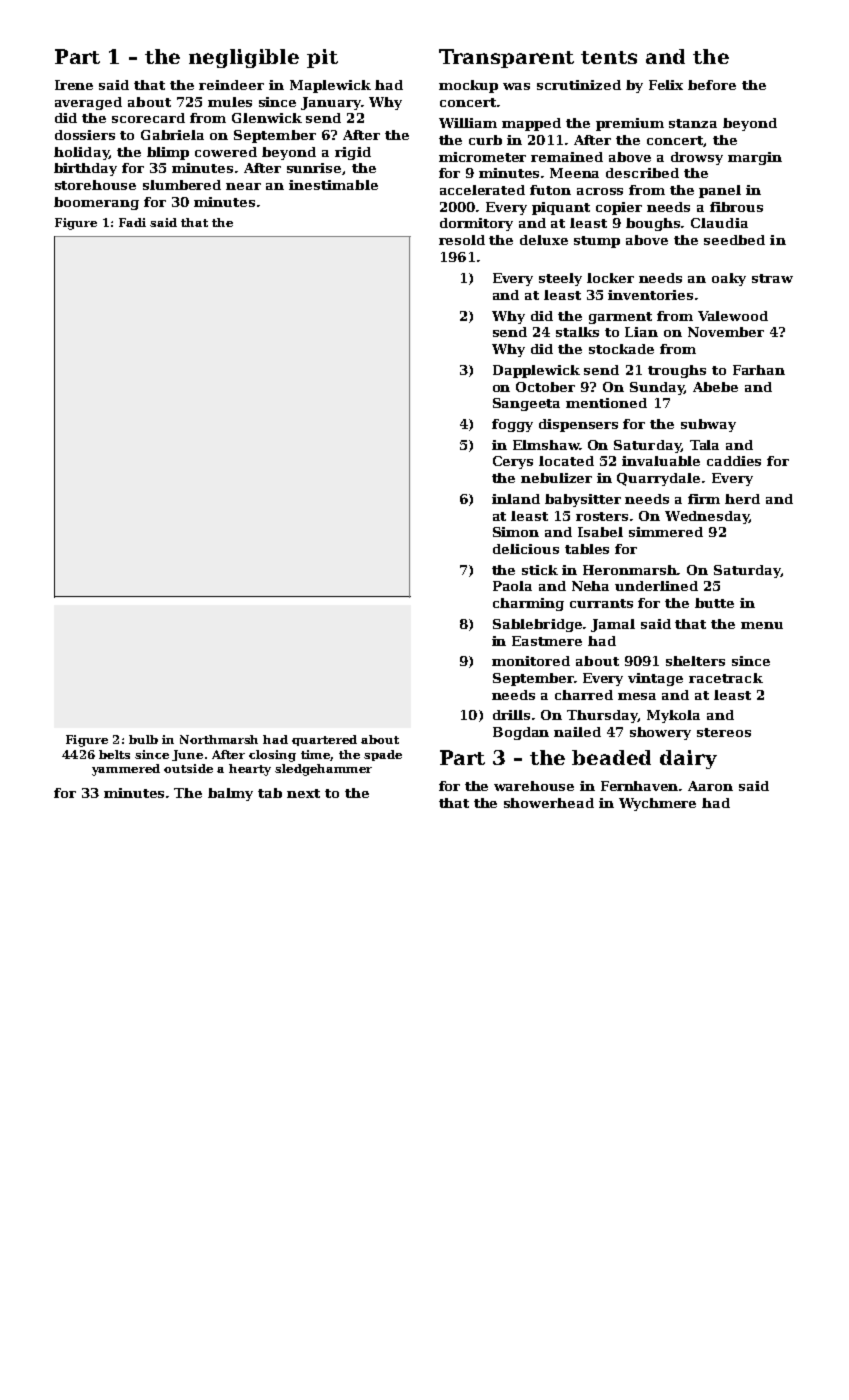 The width and height of the screenshot is (849, 1400). I want to click on firm, so click(704, 499).
